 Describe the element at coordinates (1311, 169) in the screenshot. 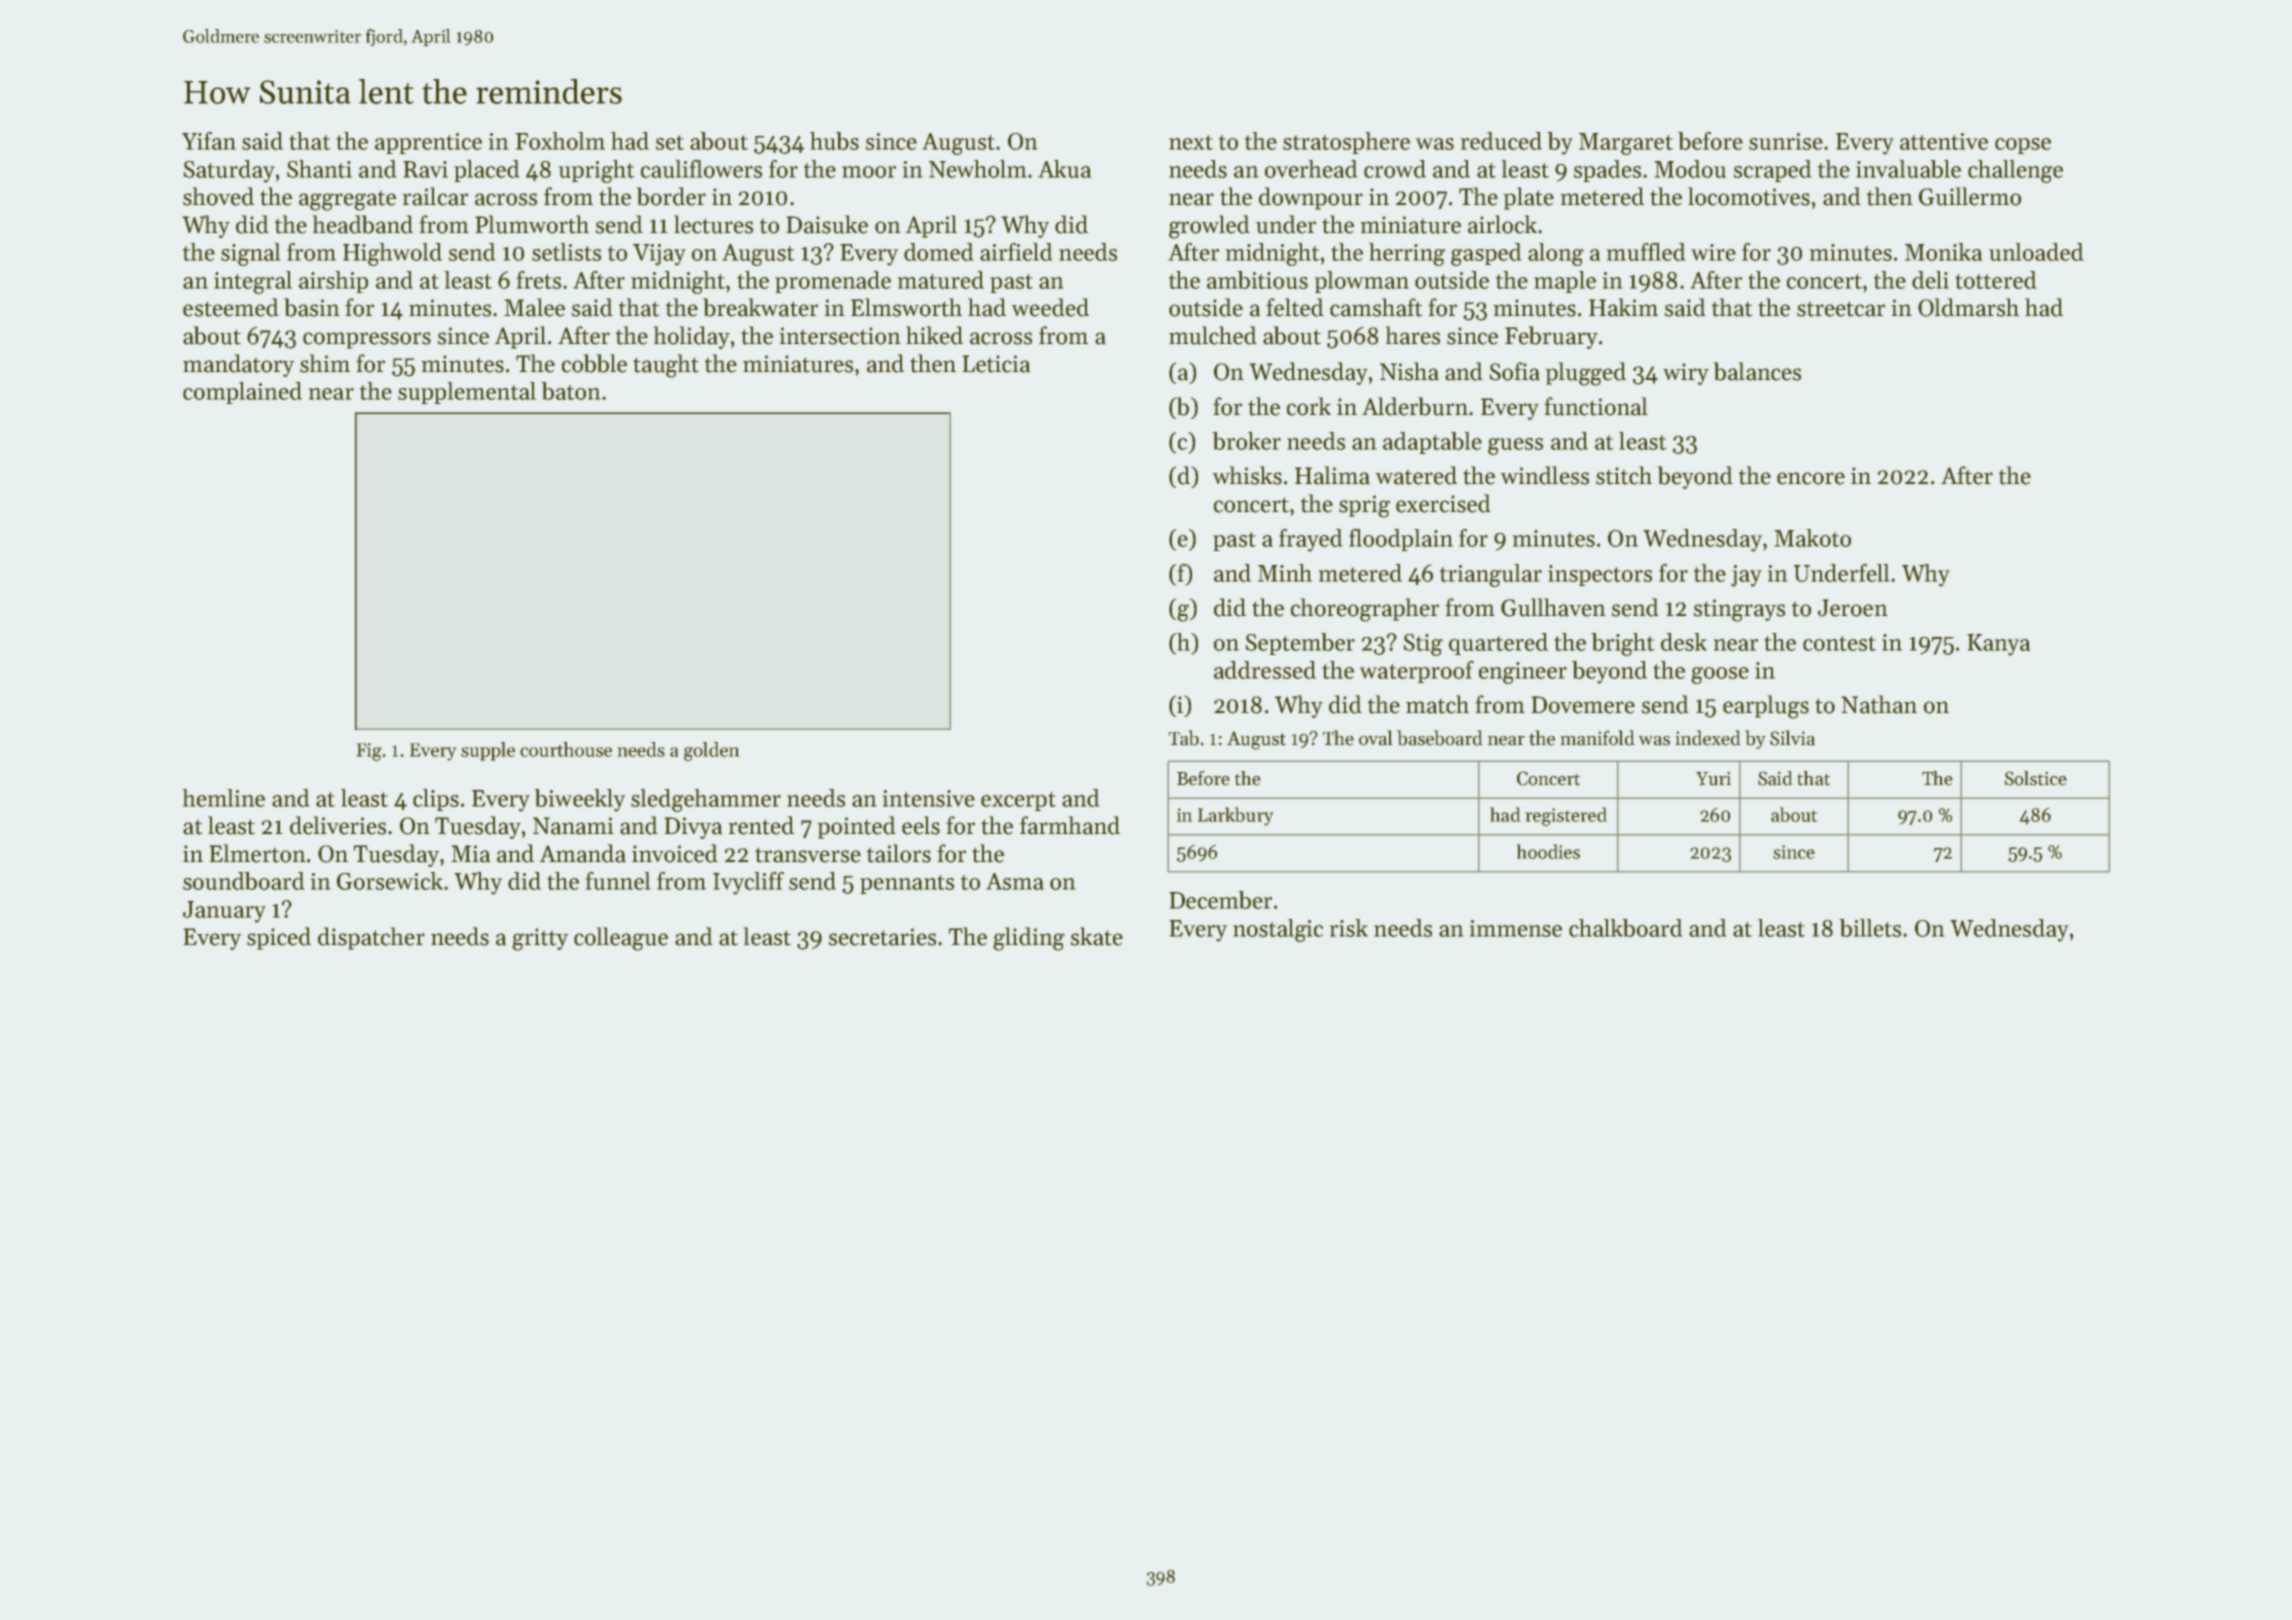

I see `overhead` at that location.
